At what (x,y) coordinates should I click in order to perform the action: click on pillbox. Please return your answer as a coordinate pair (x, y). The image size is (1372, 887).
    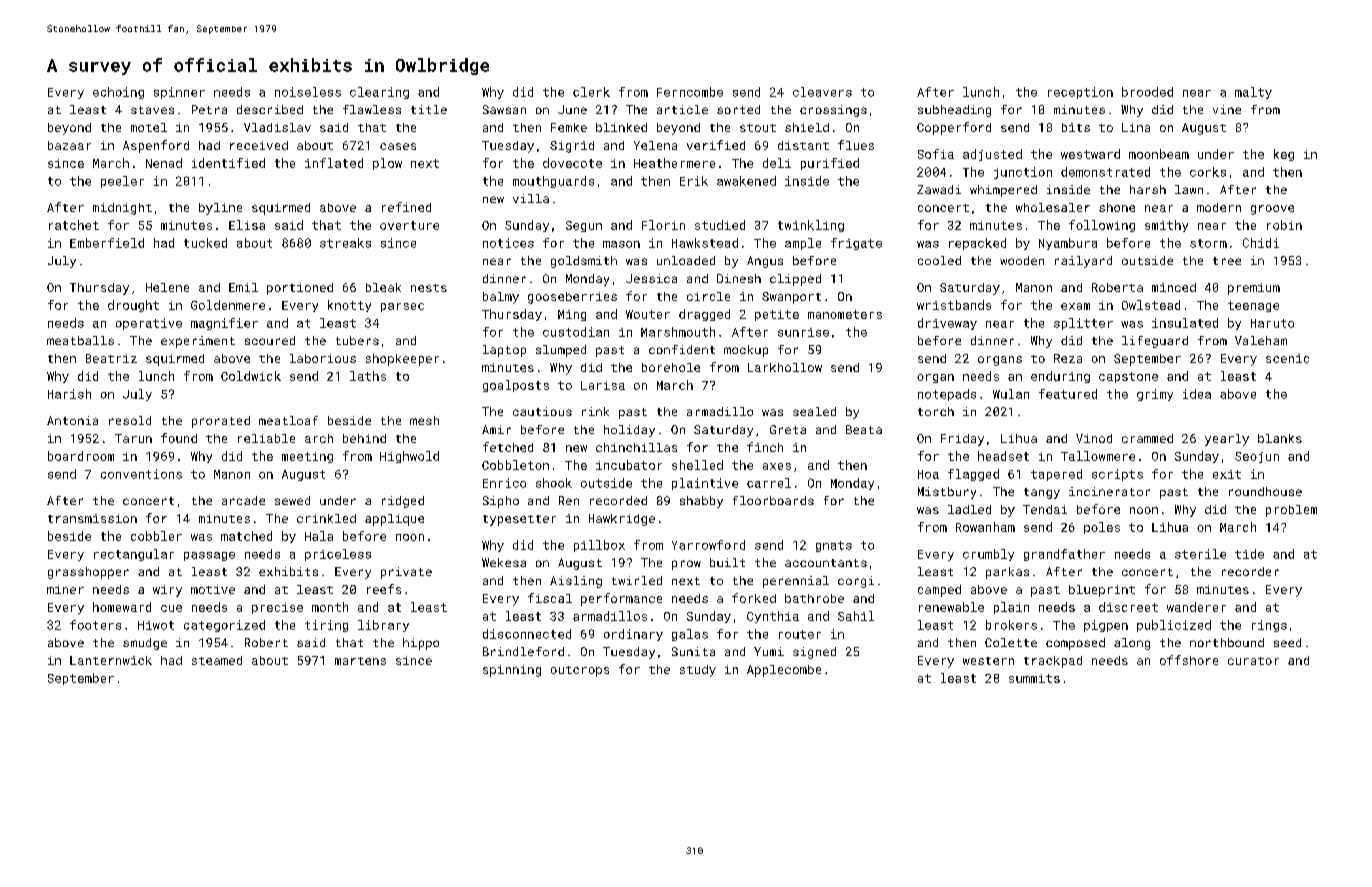
    Looking at the image, I should click on (599, 546).
